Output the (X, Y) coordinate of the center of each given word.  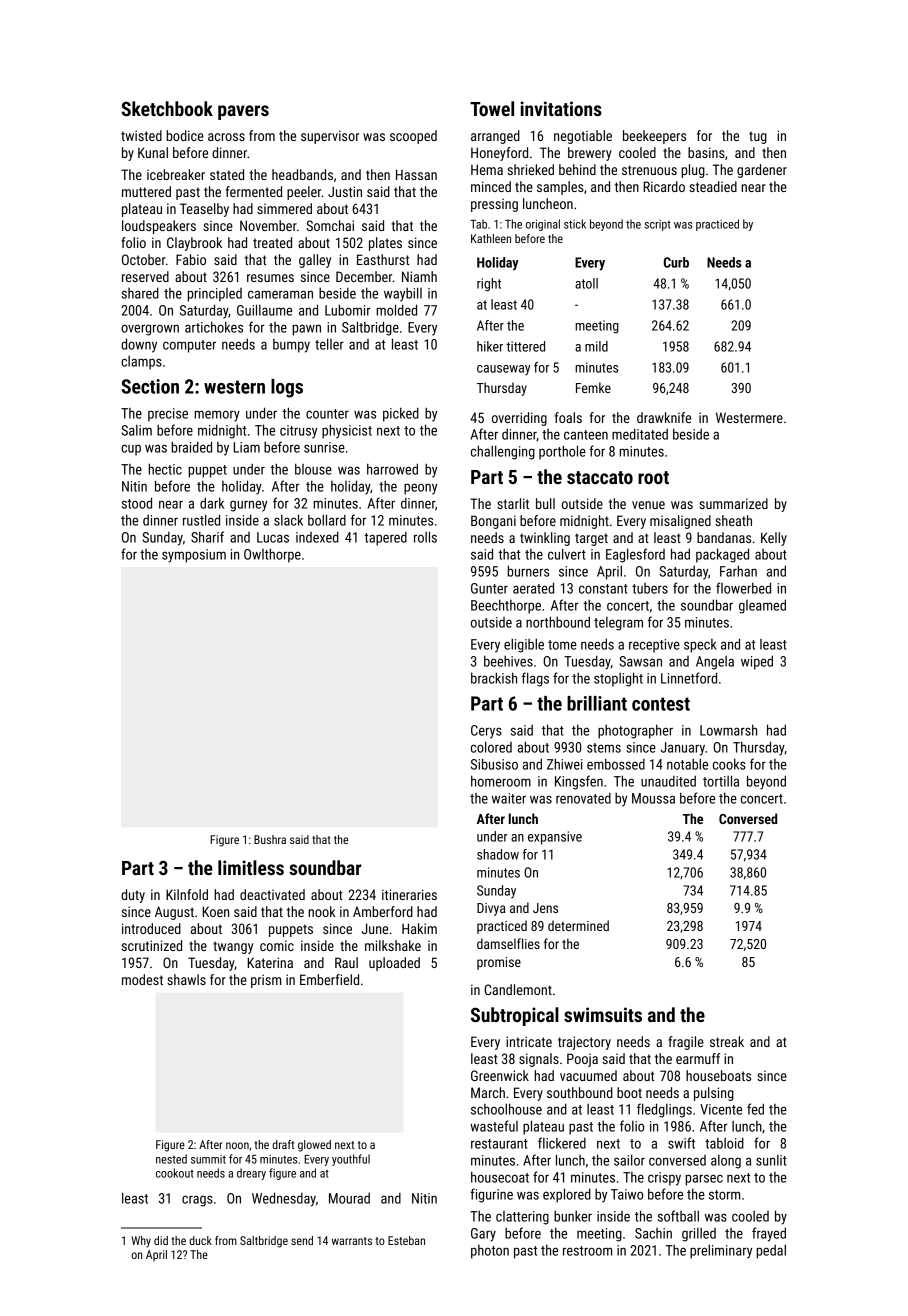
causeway (503, 370)
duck (200, 1240)
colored (491, 747)
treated (272, 242)
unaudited (668, 781)
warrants (352, 1241)
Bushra (270, 839)
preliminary (721, 1251)
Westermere (749, 417)
